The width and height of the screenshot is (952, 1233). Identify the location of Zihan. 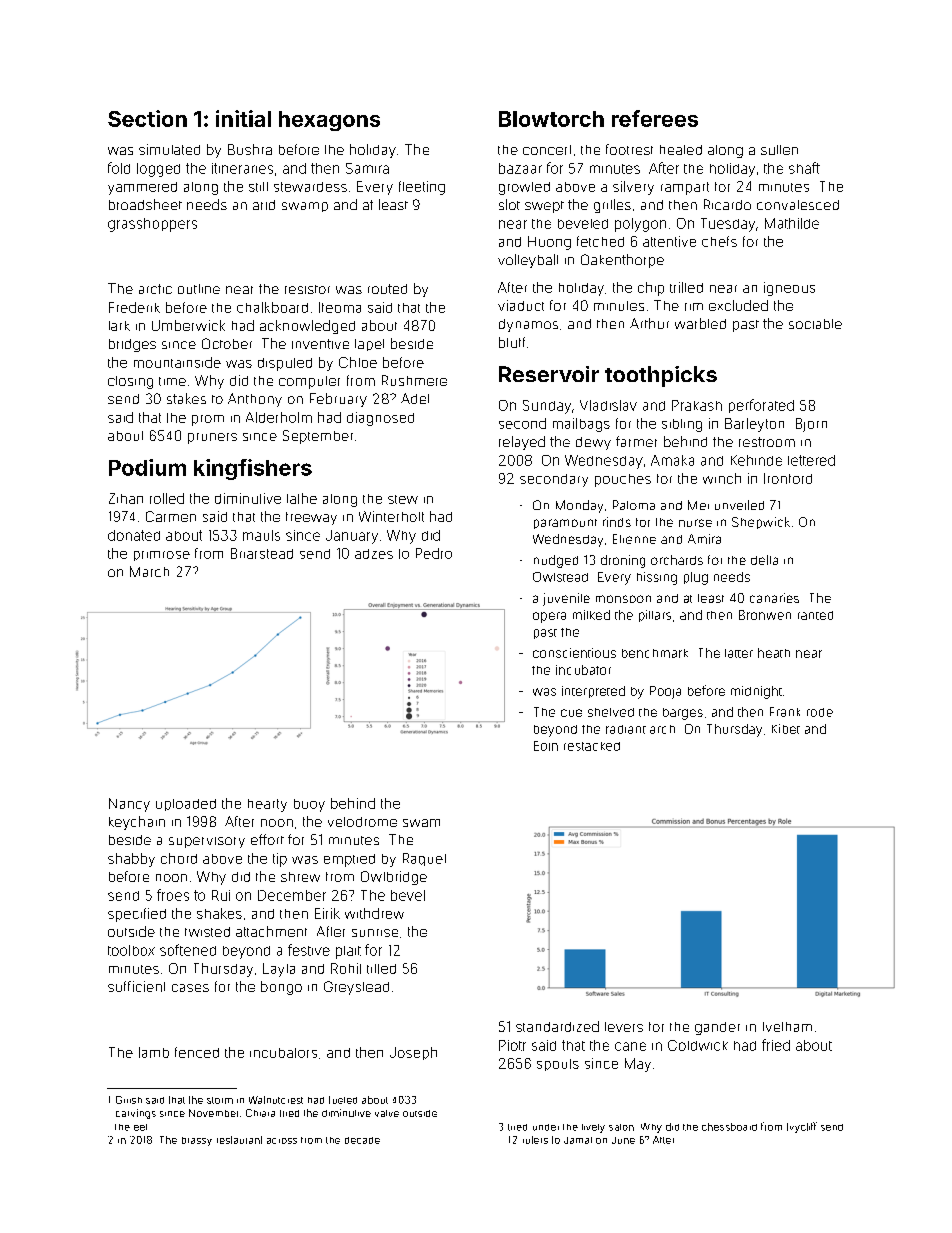
(126, 498).
